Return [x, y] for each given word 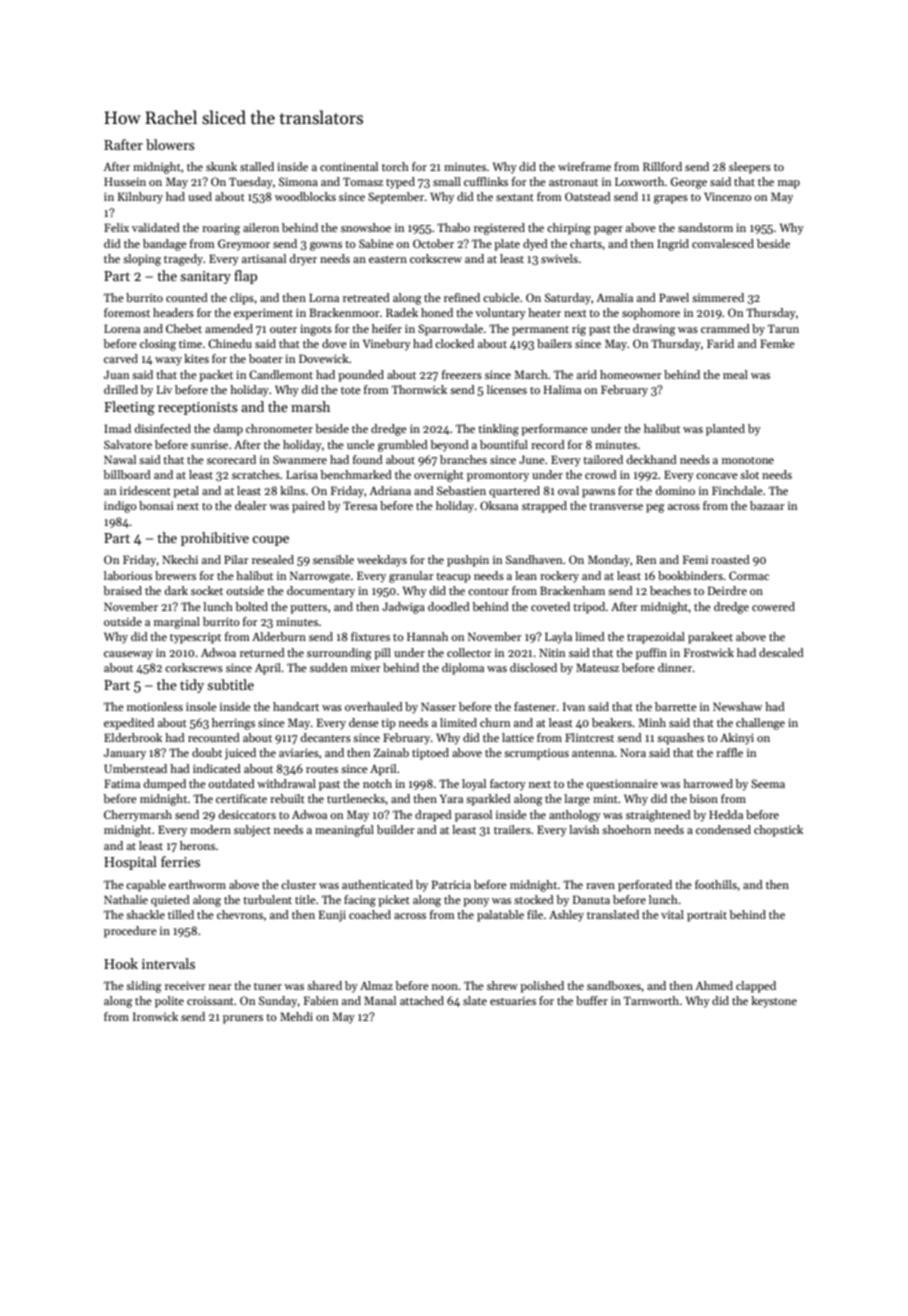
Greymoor [244, 245]
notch [377, 783]
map [789, 184]
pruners [243, 1019]
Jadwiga [403, 608]
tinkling [498, 430]
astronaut [573, 182]
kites [196, 358]
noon [445, 987]
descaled [781, 652]
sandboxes [614, 985]
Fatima [122, 783]
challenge [760, 724]
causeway [128, 655]
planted [725, 430]
